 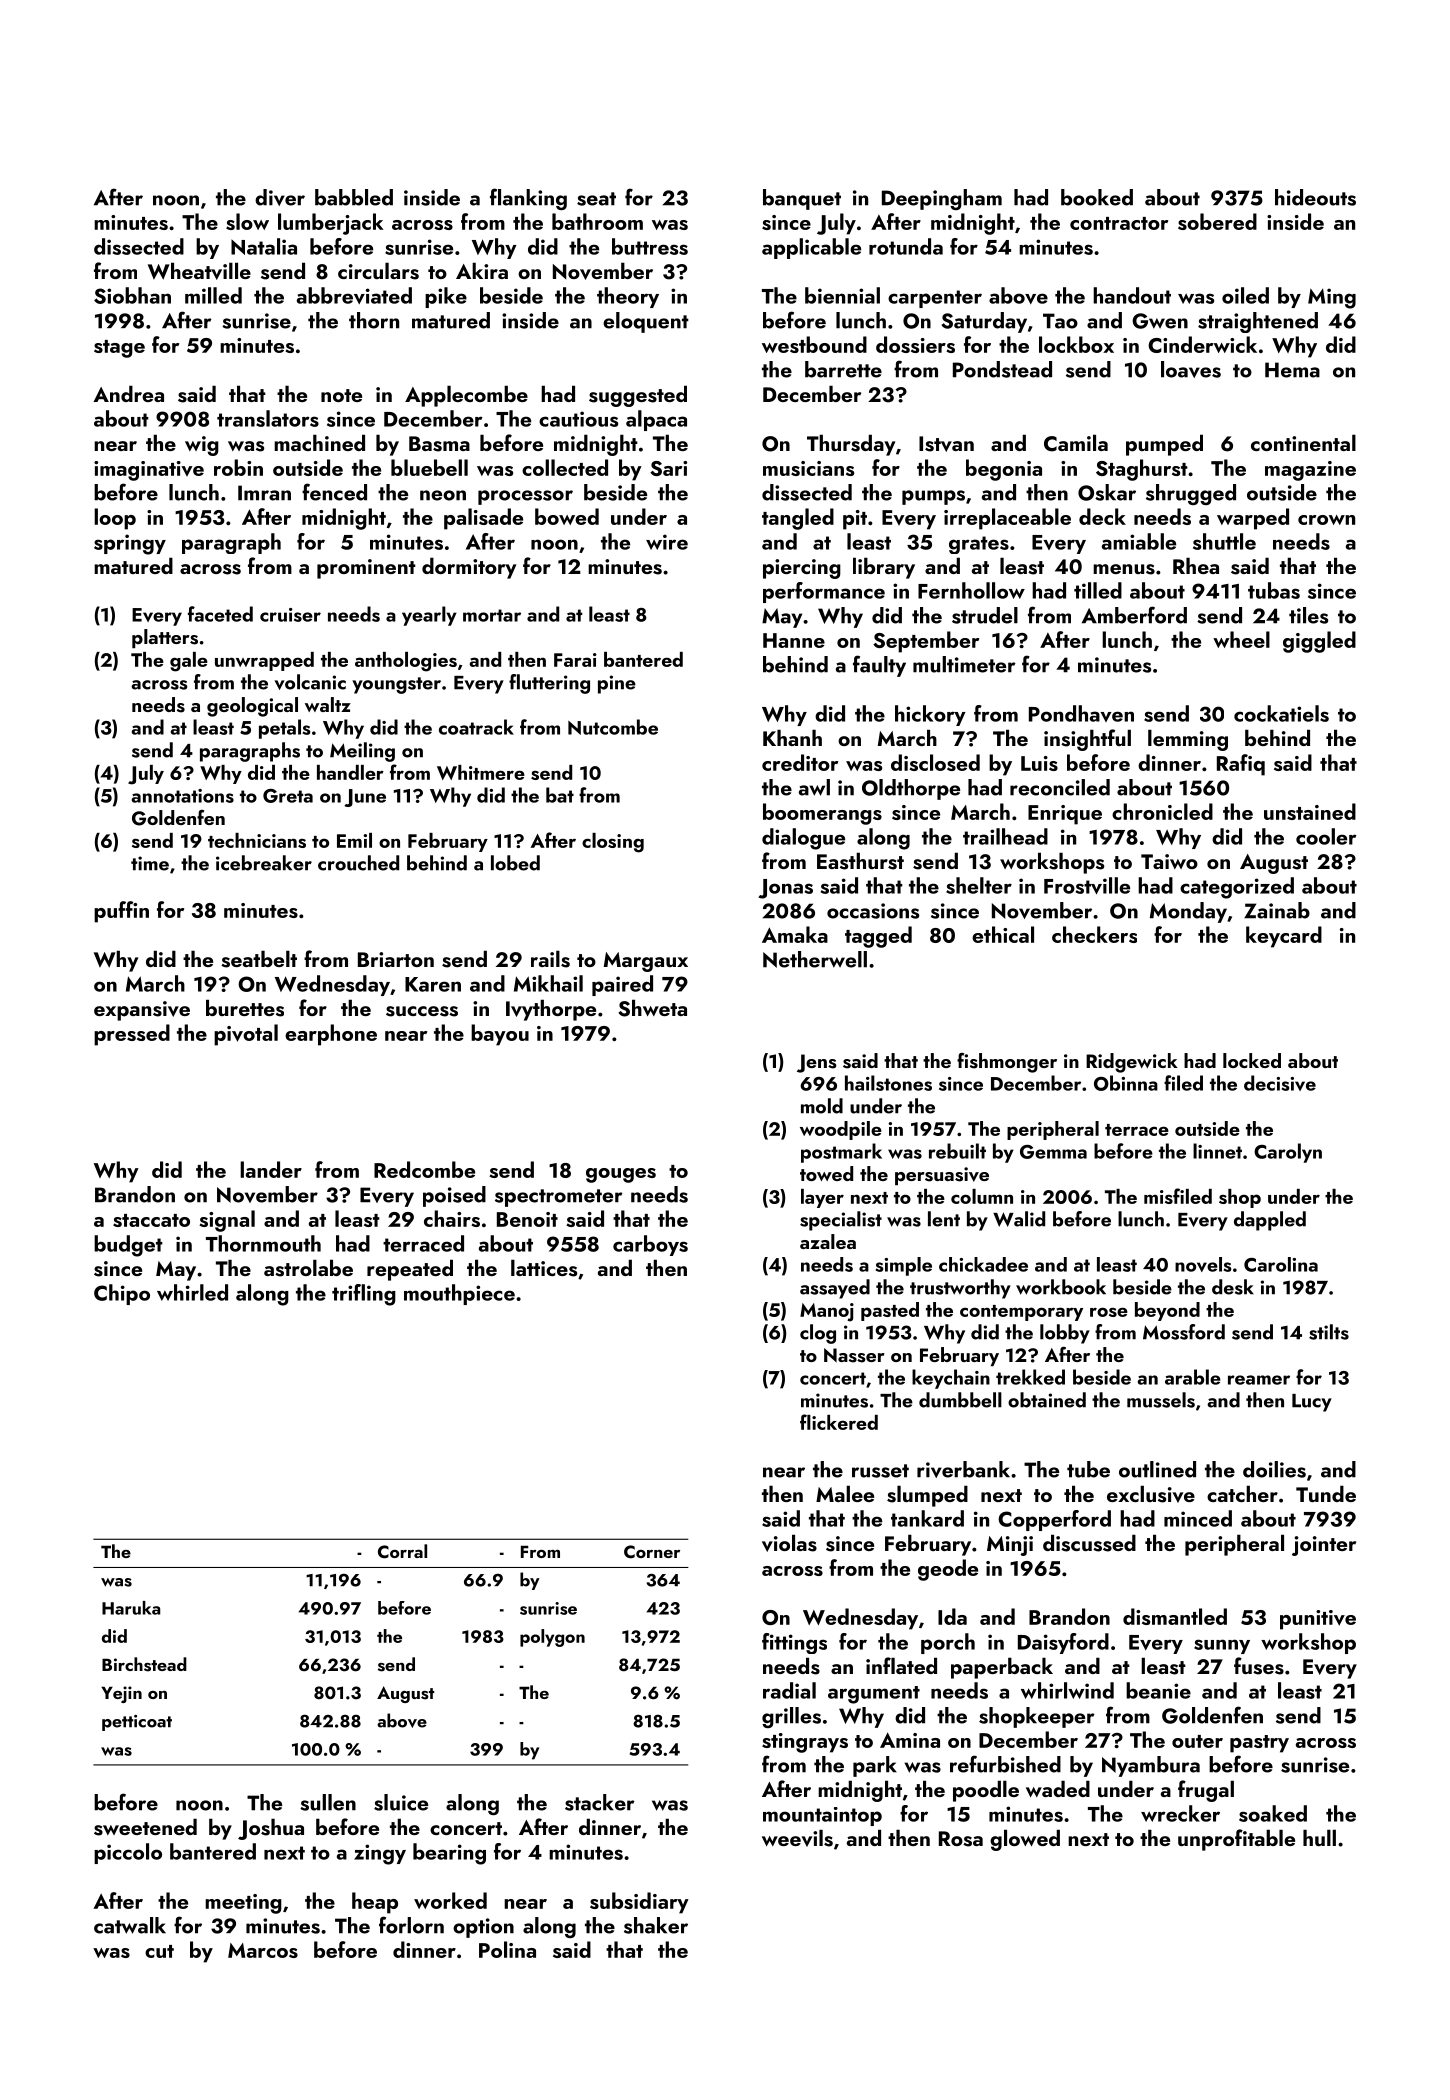 I want to click on sunny, so click(x=1222, y=1646).
